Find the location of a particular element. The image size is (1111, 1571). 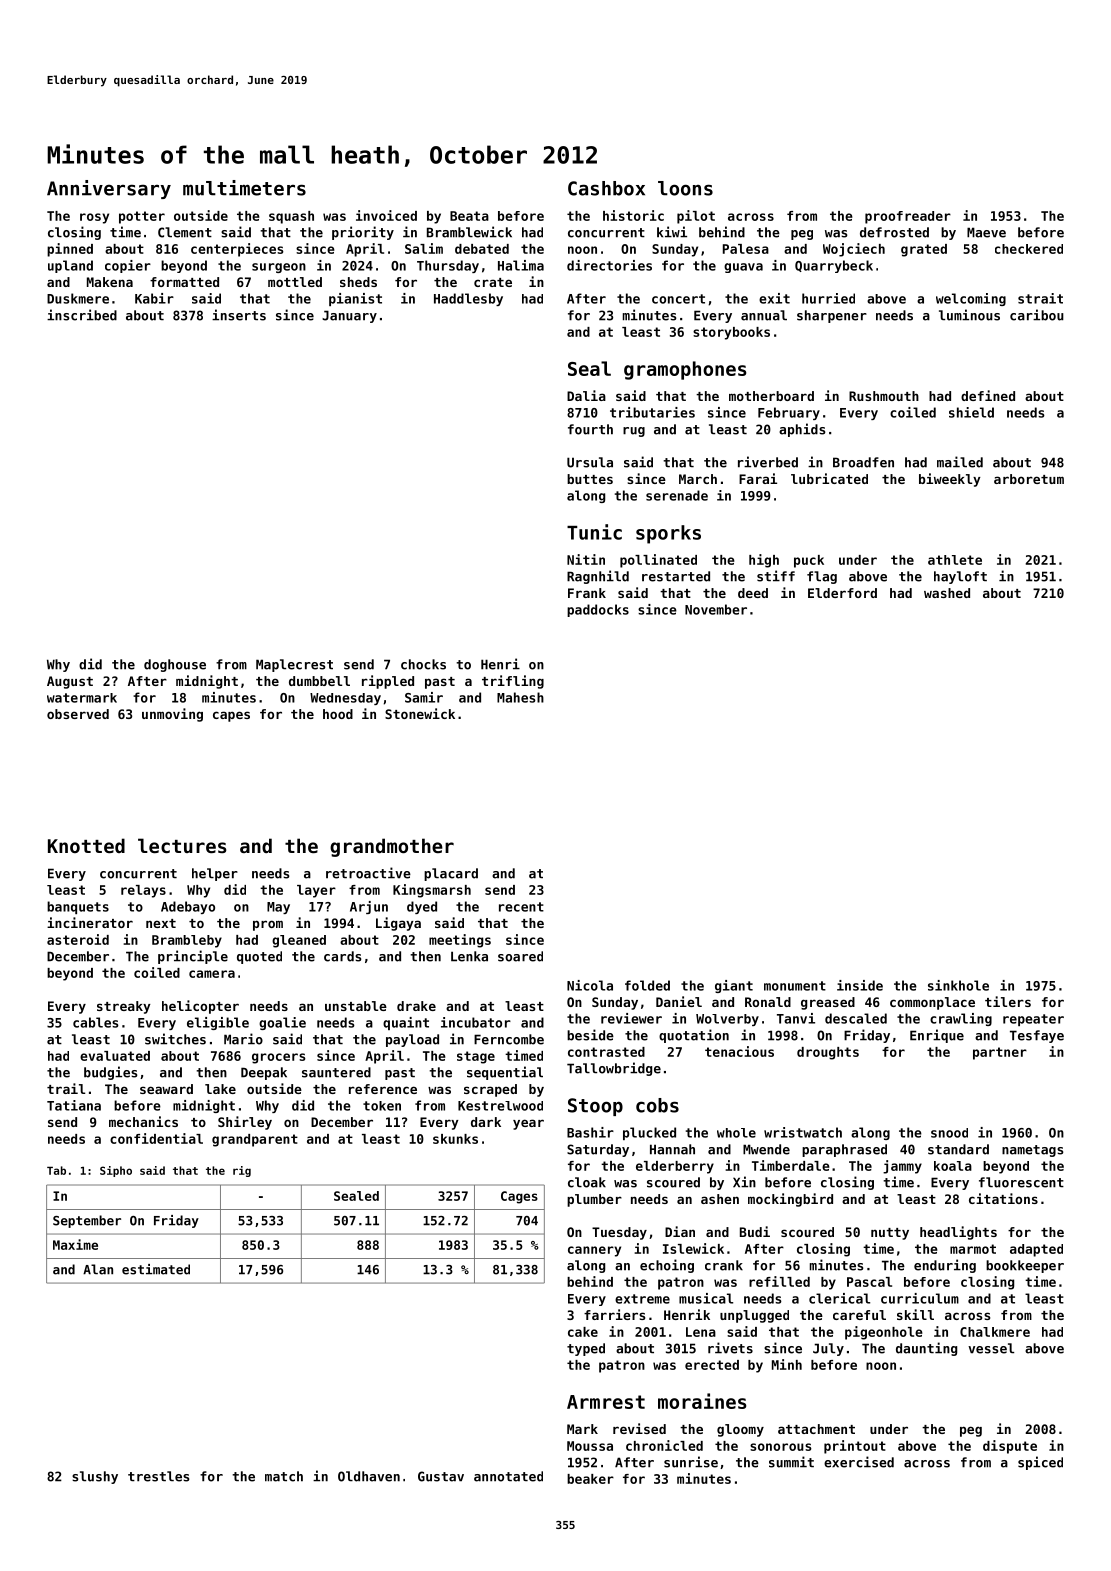

Hannah is located at coordinates (672, 1149).
